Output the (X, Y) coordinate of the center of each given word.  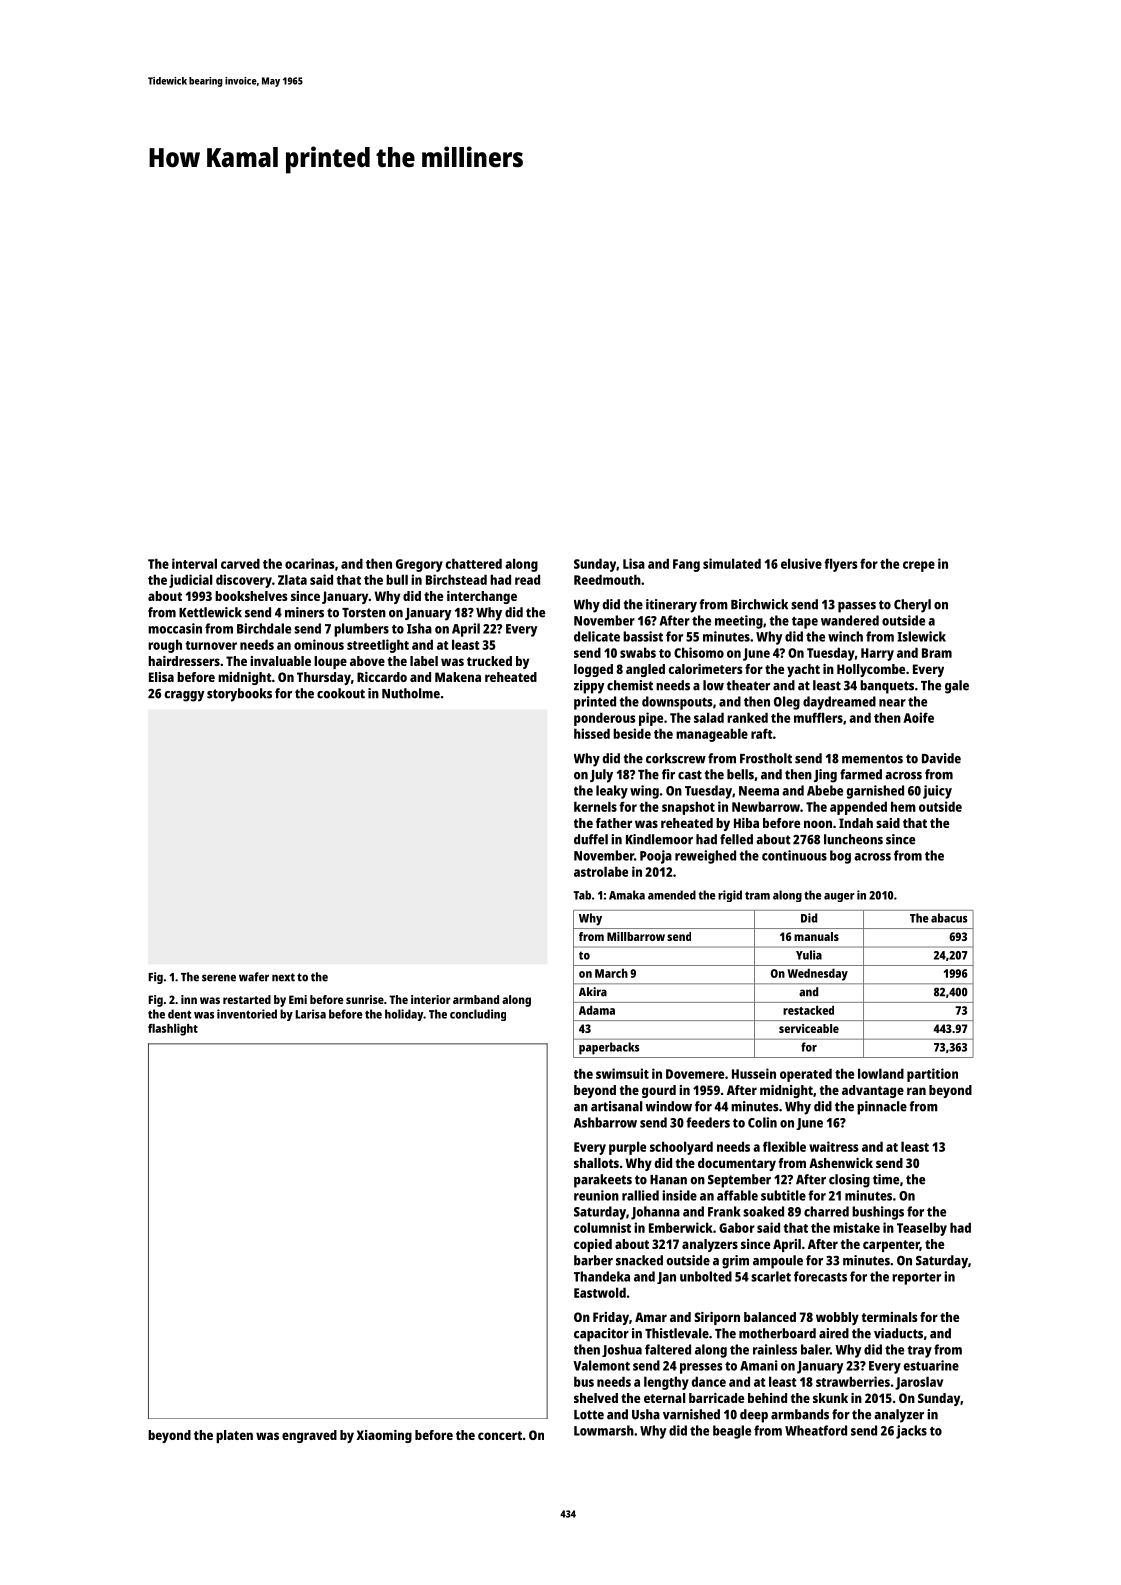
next (283, 977)
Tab (582, 895)
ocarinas (310, 563)
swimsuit (622, 1073)
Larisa (310, 1014)
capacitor (601, 1335)
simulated (732, 563)
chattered (473, 563)
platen (234, 1436)
